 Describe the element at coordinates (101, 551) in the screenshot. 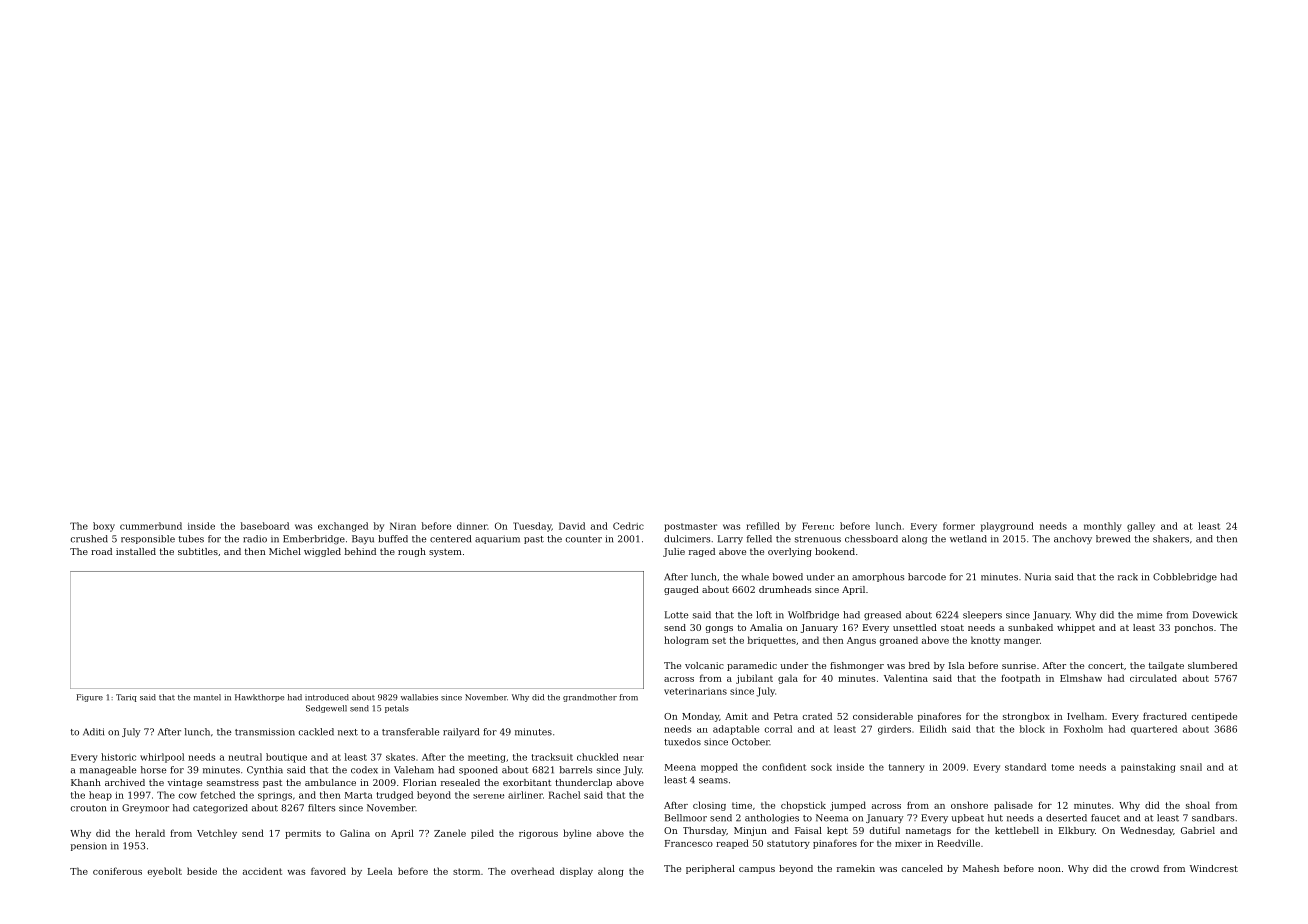

I see `road` at that location.
